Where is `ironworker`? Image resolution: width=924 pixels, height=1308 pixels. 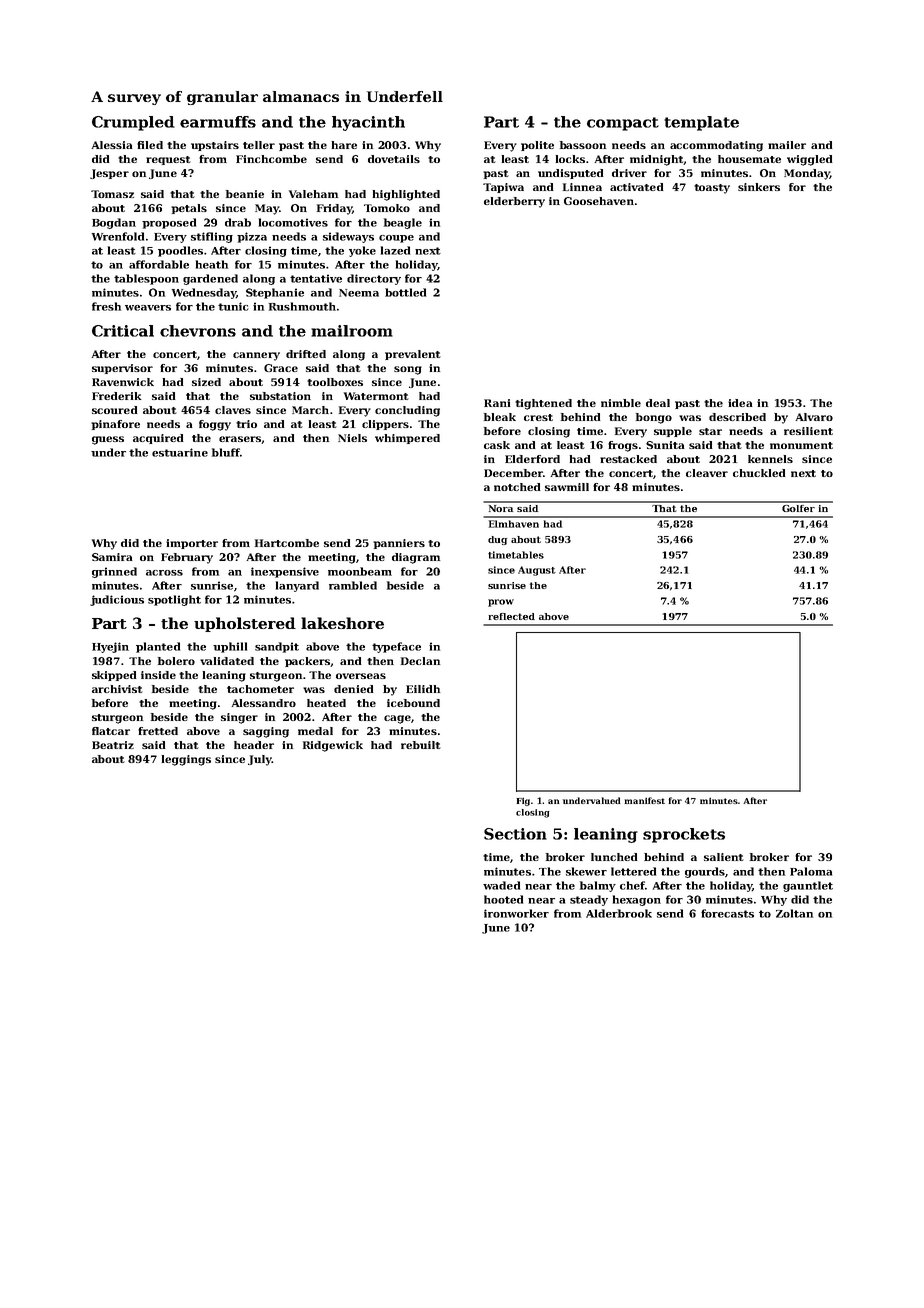 ironworker is located at coordinates (516, 913).
